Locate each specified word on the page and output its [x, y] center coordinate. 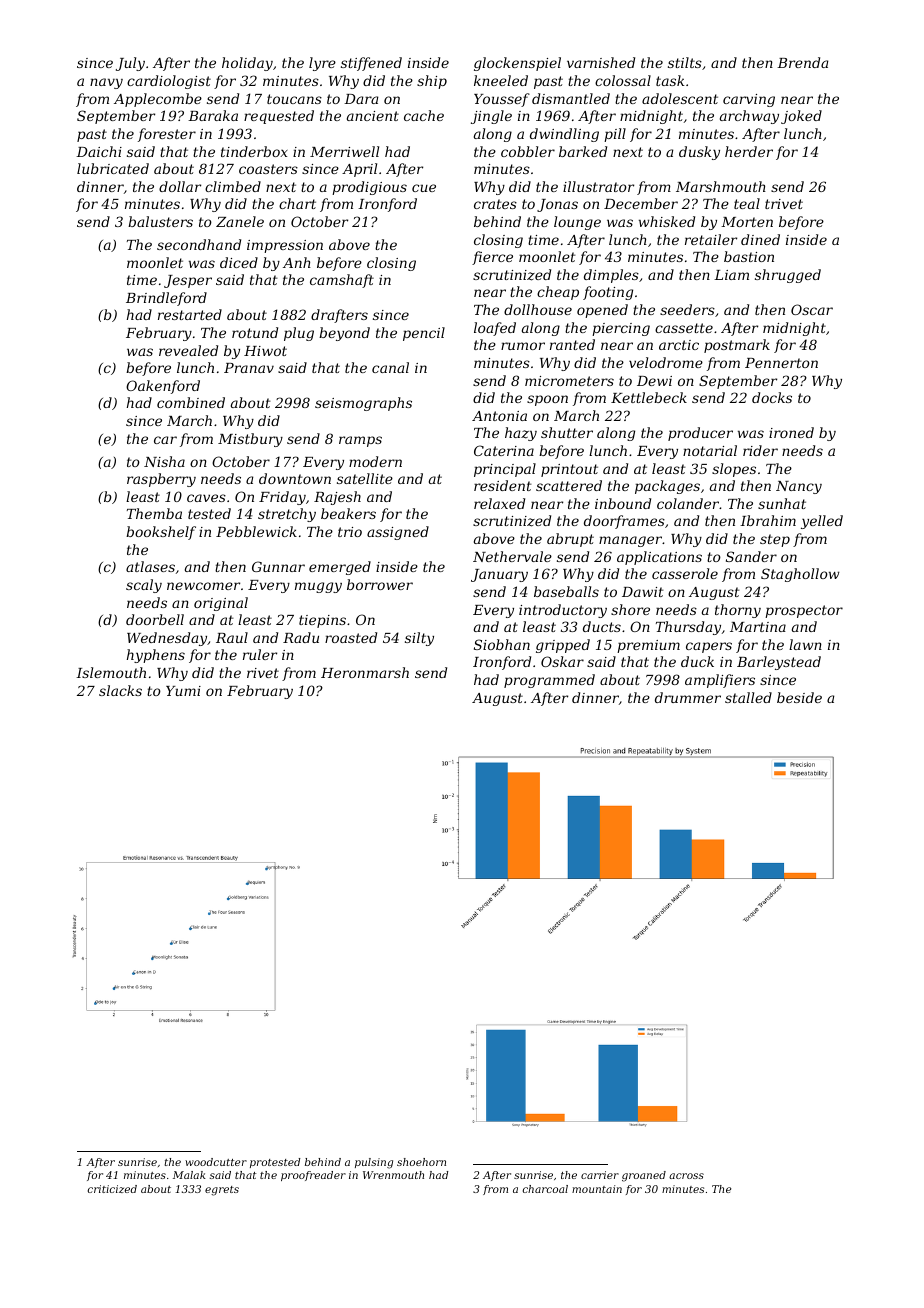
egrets [222, 1191]
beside [799, 697]
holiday [247, 64]
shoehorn [421, 1162]
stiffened [371, 64]
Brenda [802, 62]
